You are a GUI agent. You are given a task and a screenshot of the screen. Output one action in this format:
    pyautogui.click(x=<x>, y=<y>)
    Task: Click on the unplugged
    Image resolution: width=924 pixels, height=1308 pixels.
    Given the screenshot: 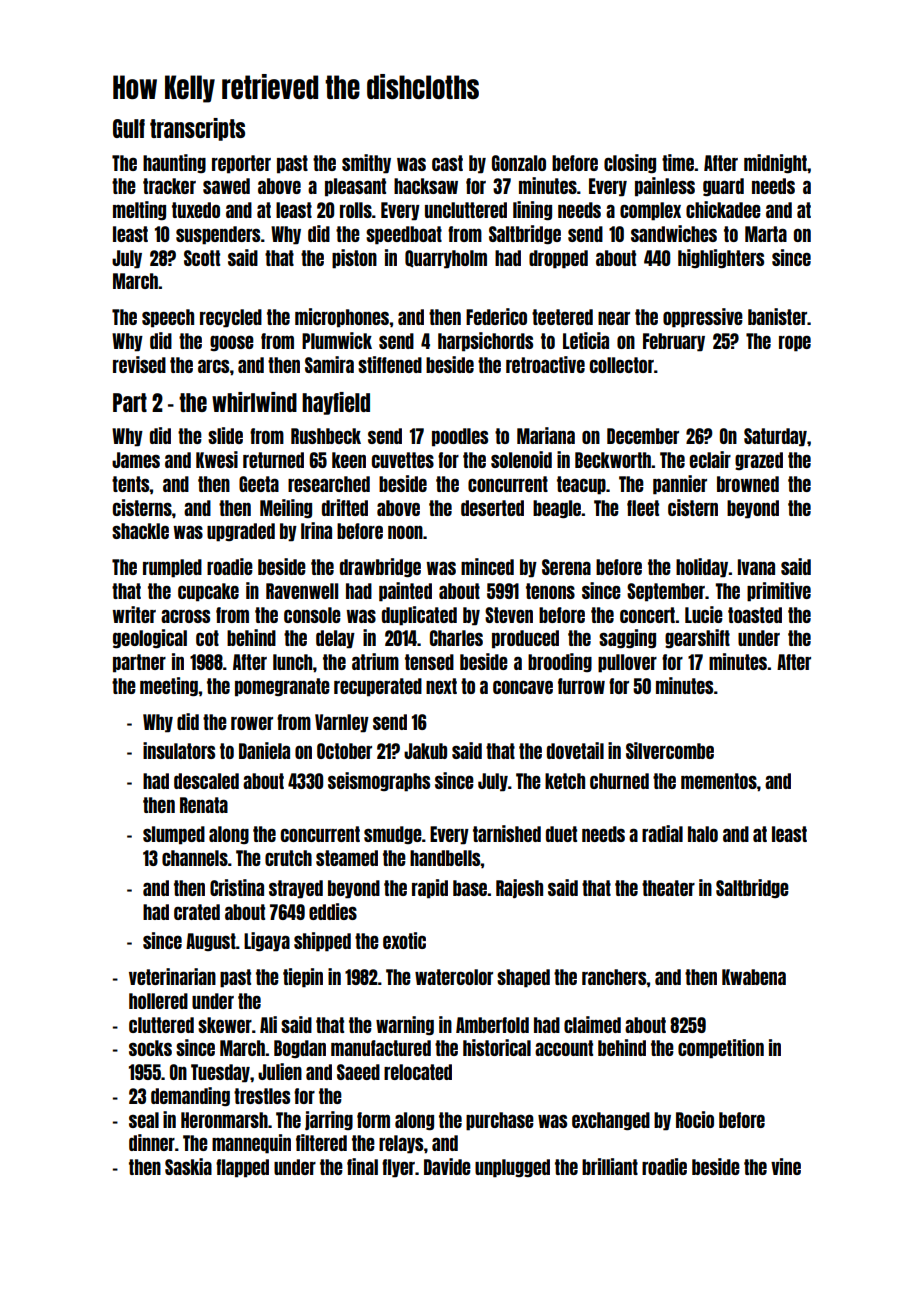 What is the action you would take?
    pyautogui.click(x=512, y=1168)
